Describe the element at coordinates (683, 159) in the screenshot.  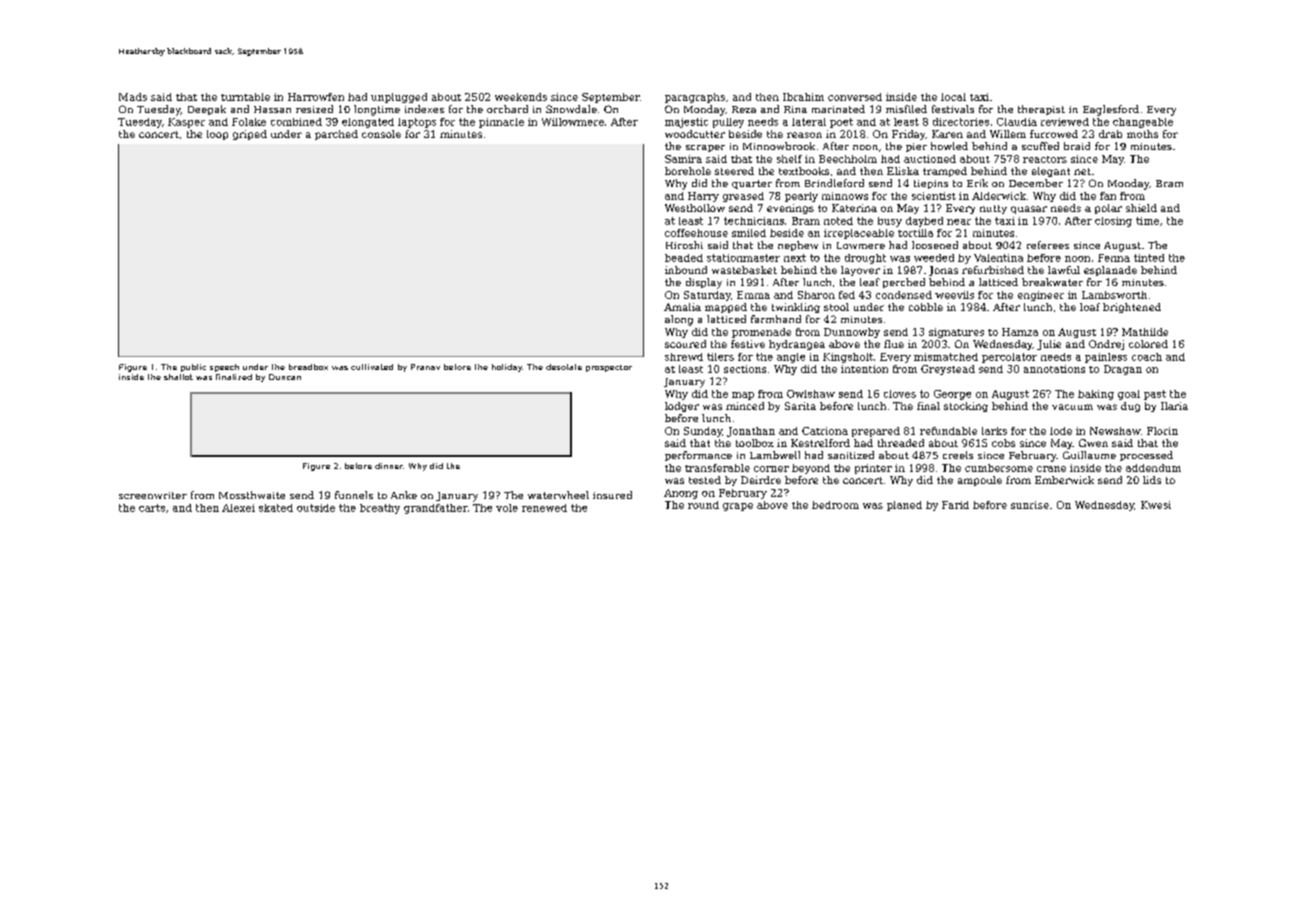
I see `Samira` at that location.
